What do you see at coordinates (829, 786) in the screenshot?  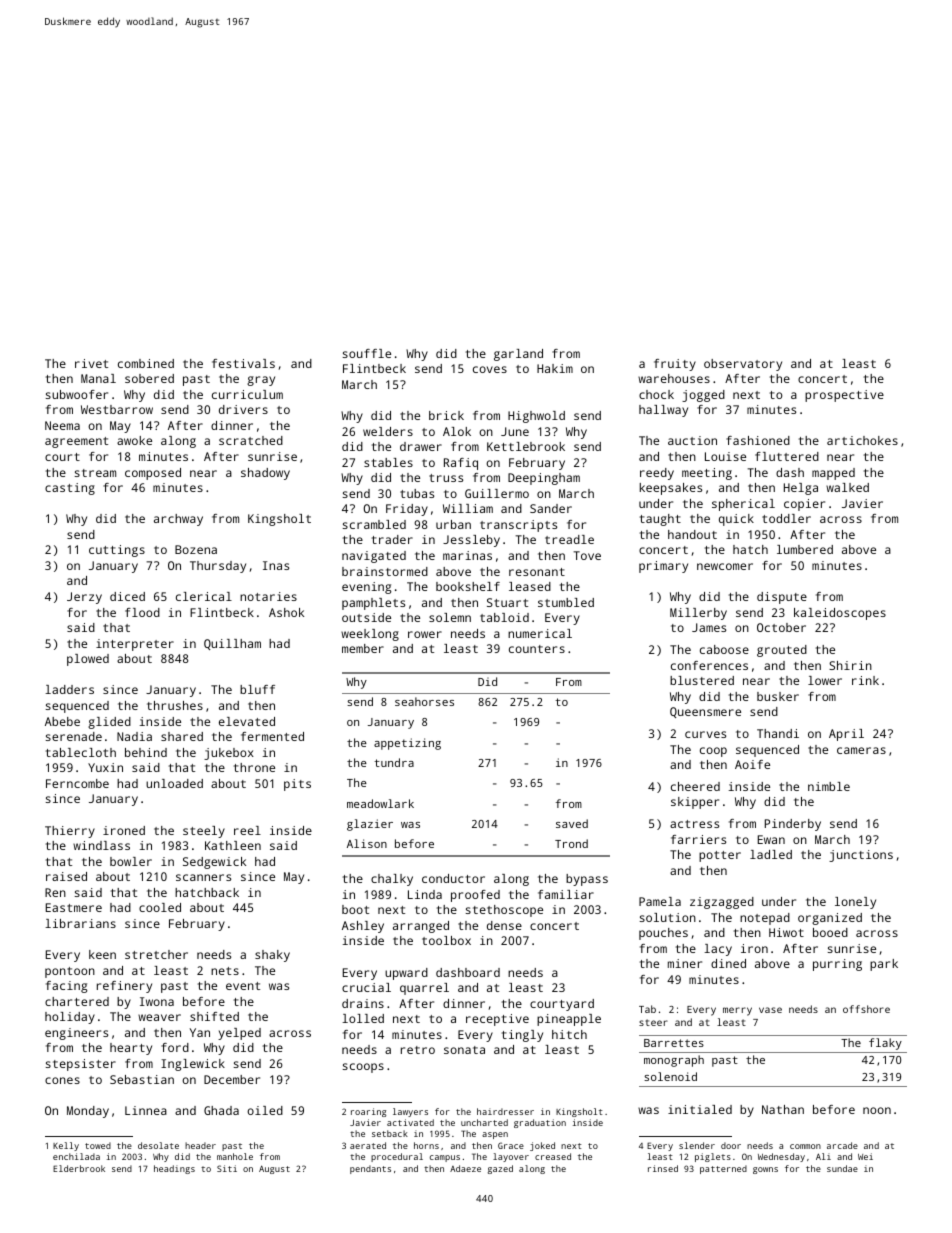 I see `nimble` at bounding box center [829, 786].
